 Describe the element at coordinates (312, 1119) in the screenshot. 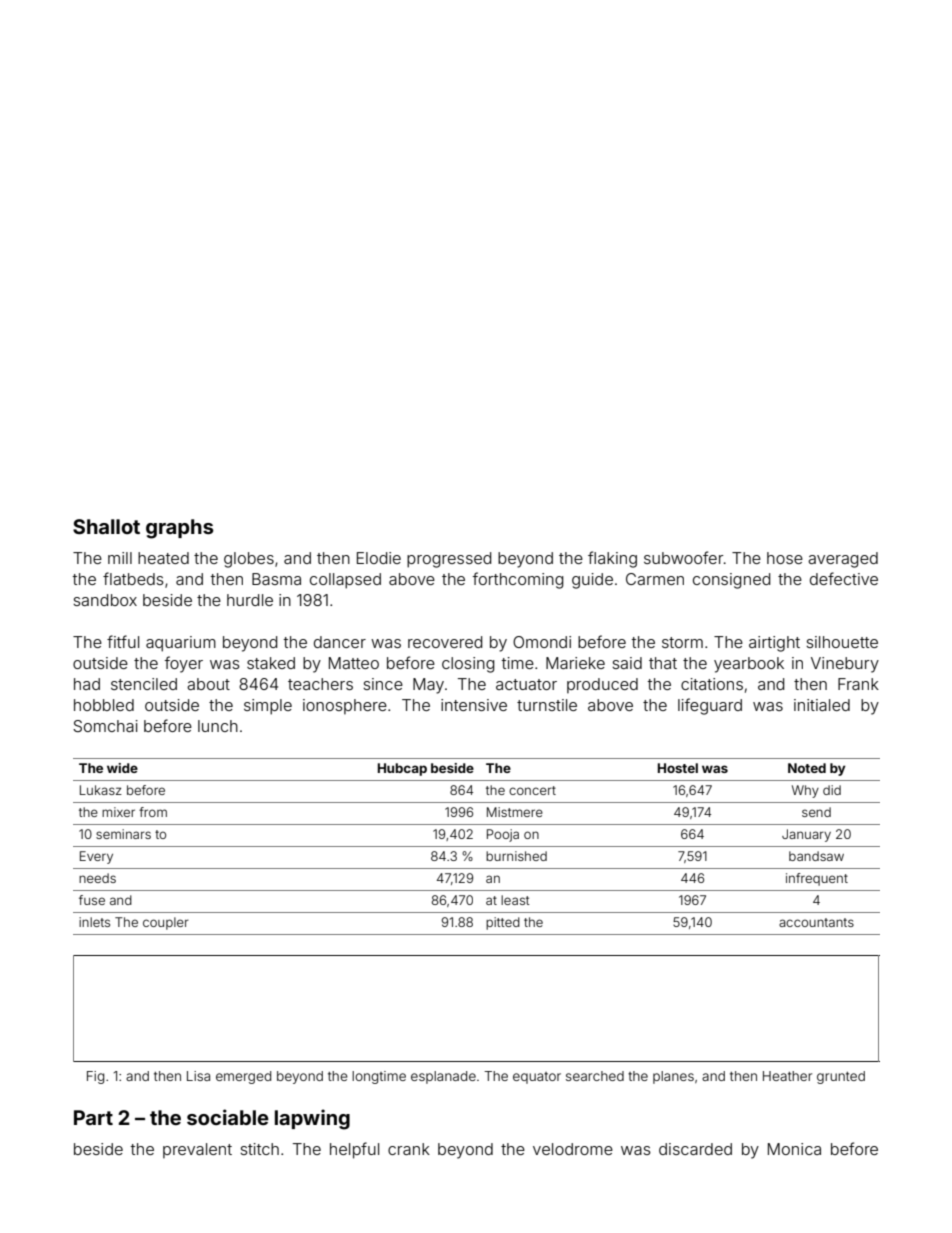

I see `lapwing` at that location.
